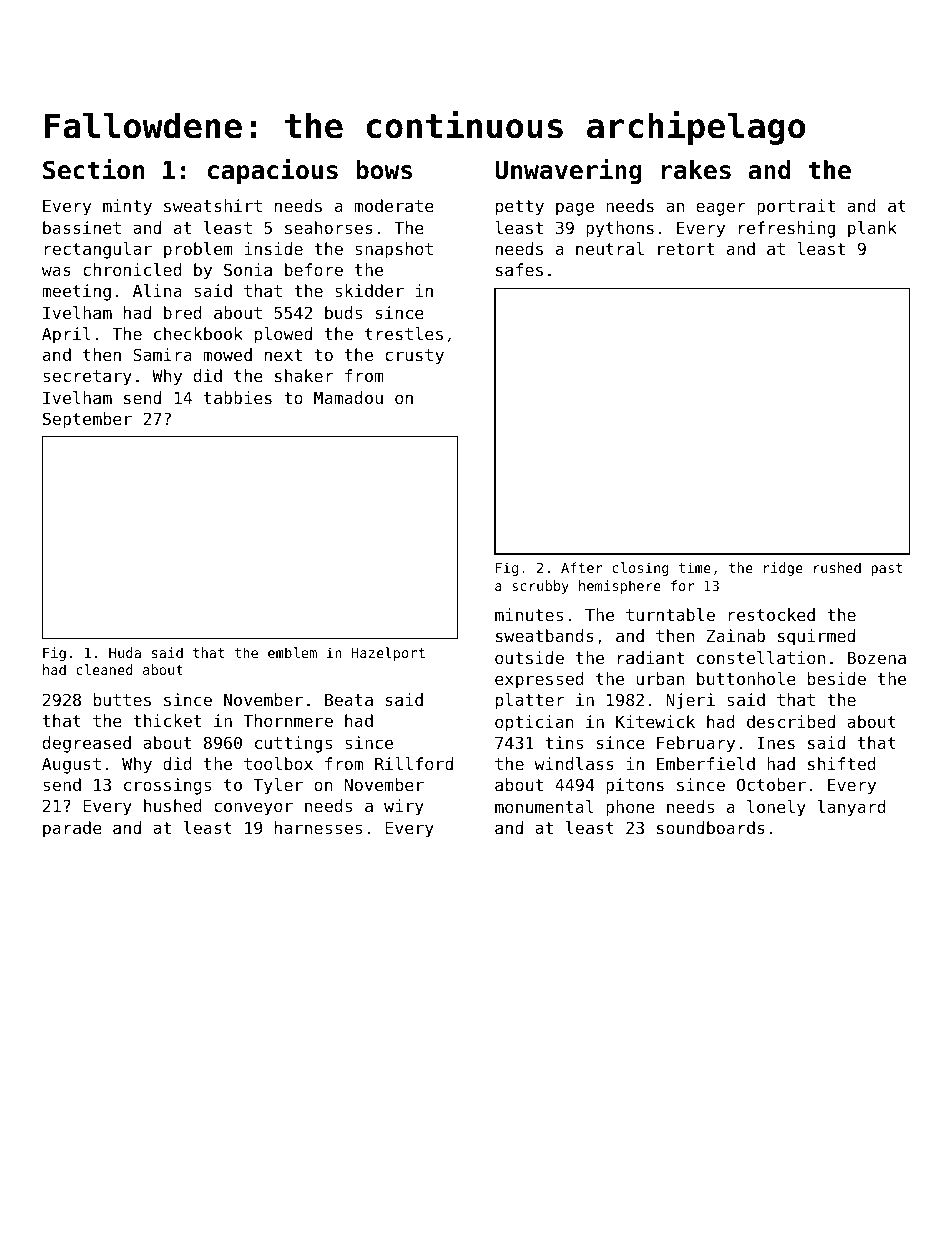 The width and height of the image is (952, 1233). Describe the element at coordinates (540, 587) in the image. I see `scrubby` at that location.
